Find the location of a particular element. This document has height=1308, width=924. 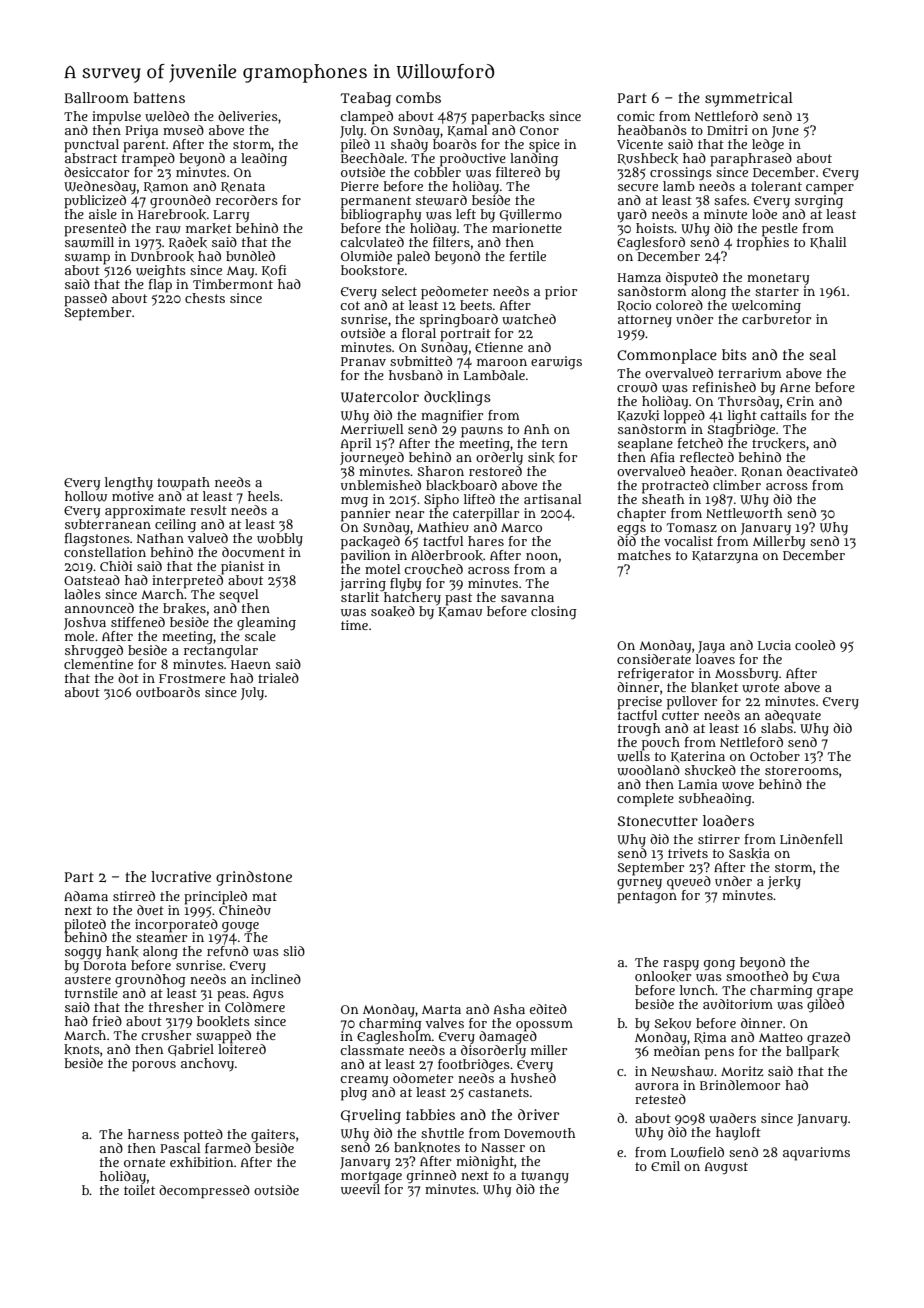

peas is located at coordinates (231, 996).
